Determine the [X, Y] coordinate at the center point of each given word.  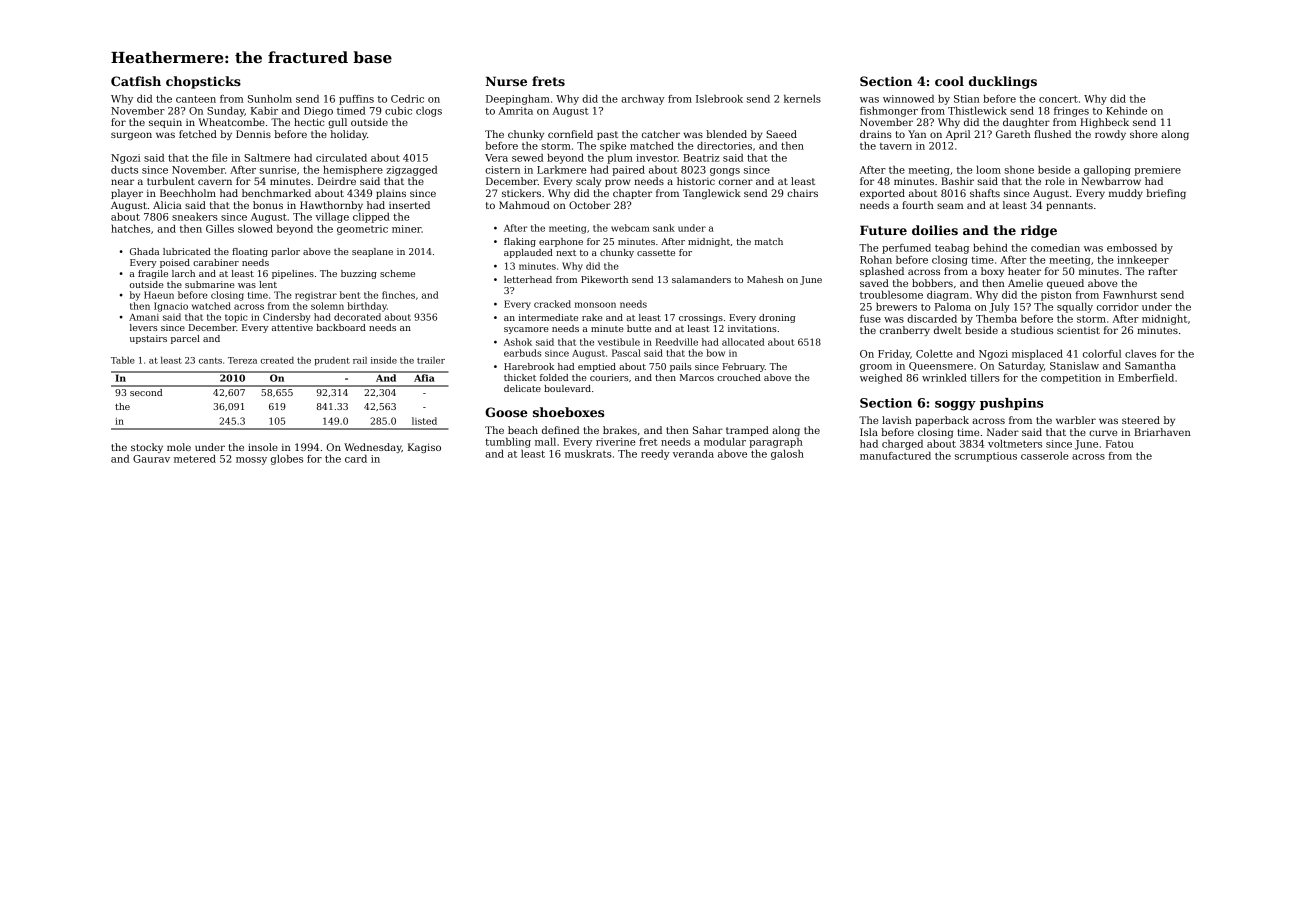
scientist [1078, 330]
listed [424, 421]
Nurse [506, 81]
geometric [362, 230]
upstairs [148, 339]
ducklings [1003, 82]
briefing [1166, 194]
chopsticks [203, 82]
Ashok [518, 342]
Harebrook [529, 366]
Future [883, 230]
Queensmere [941, 366]
